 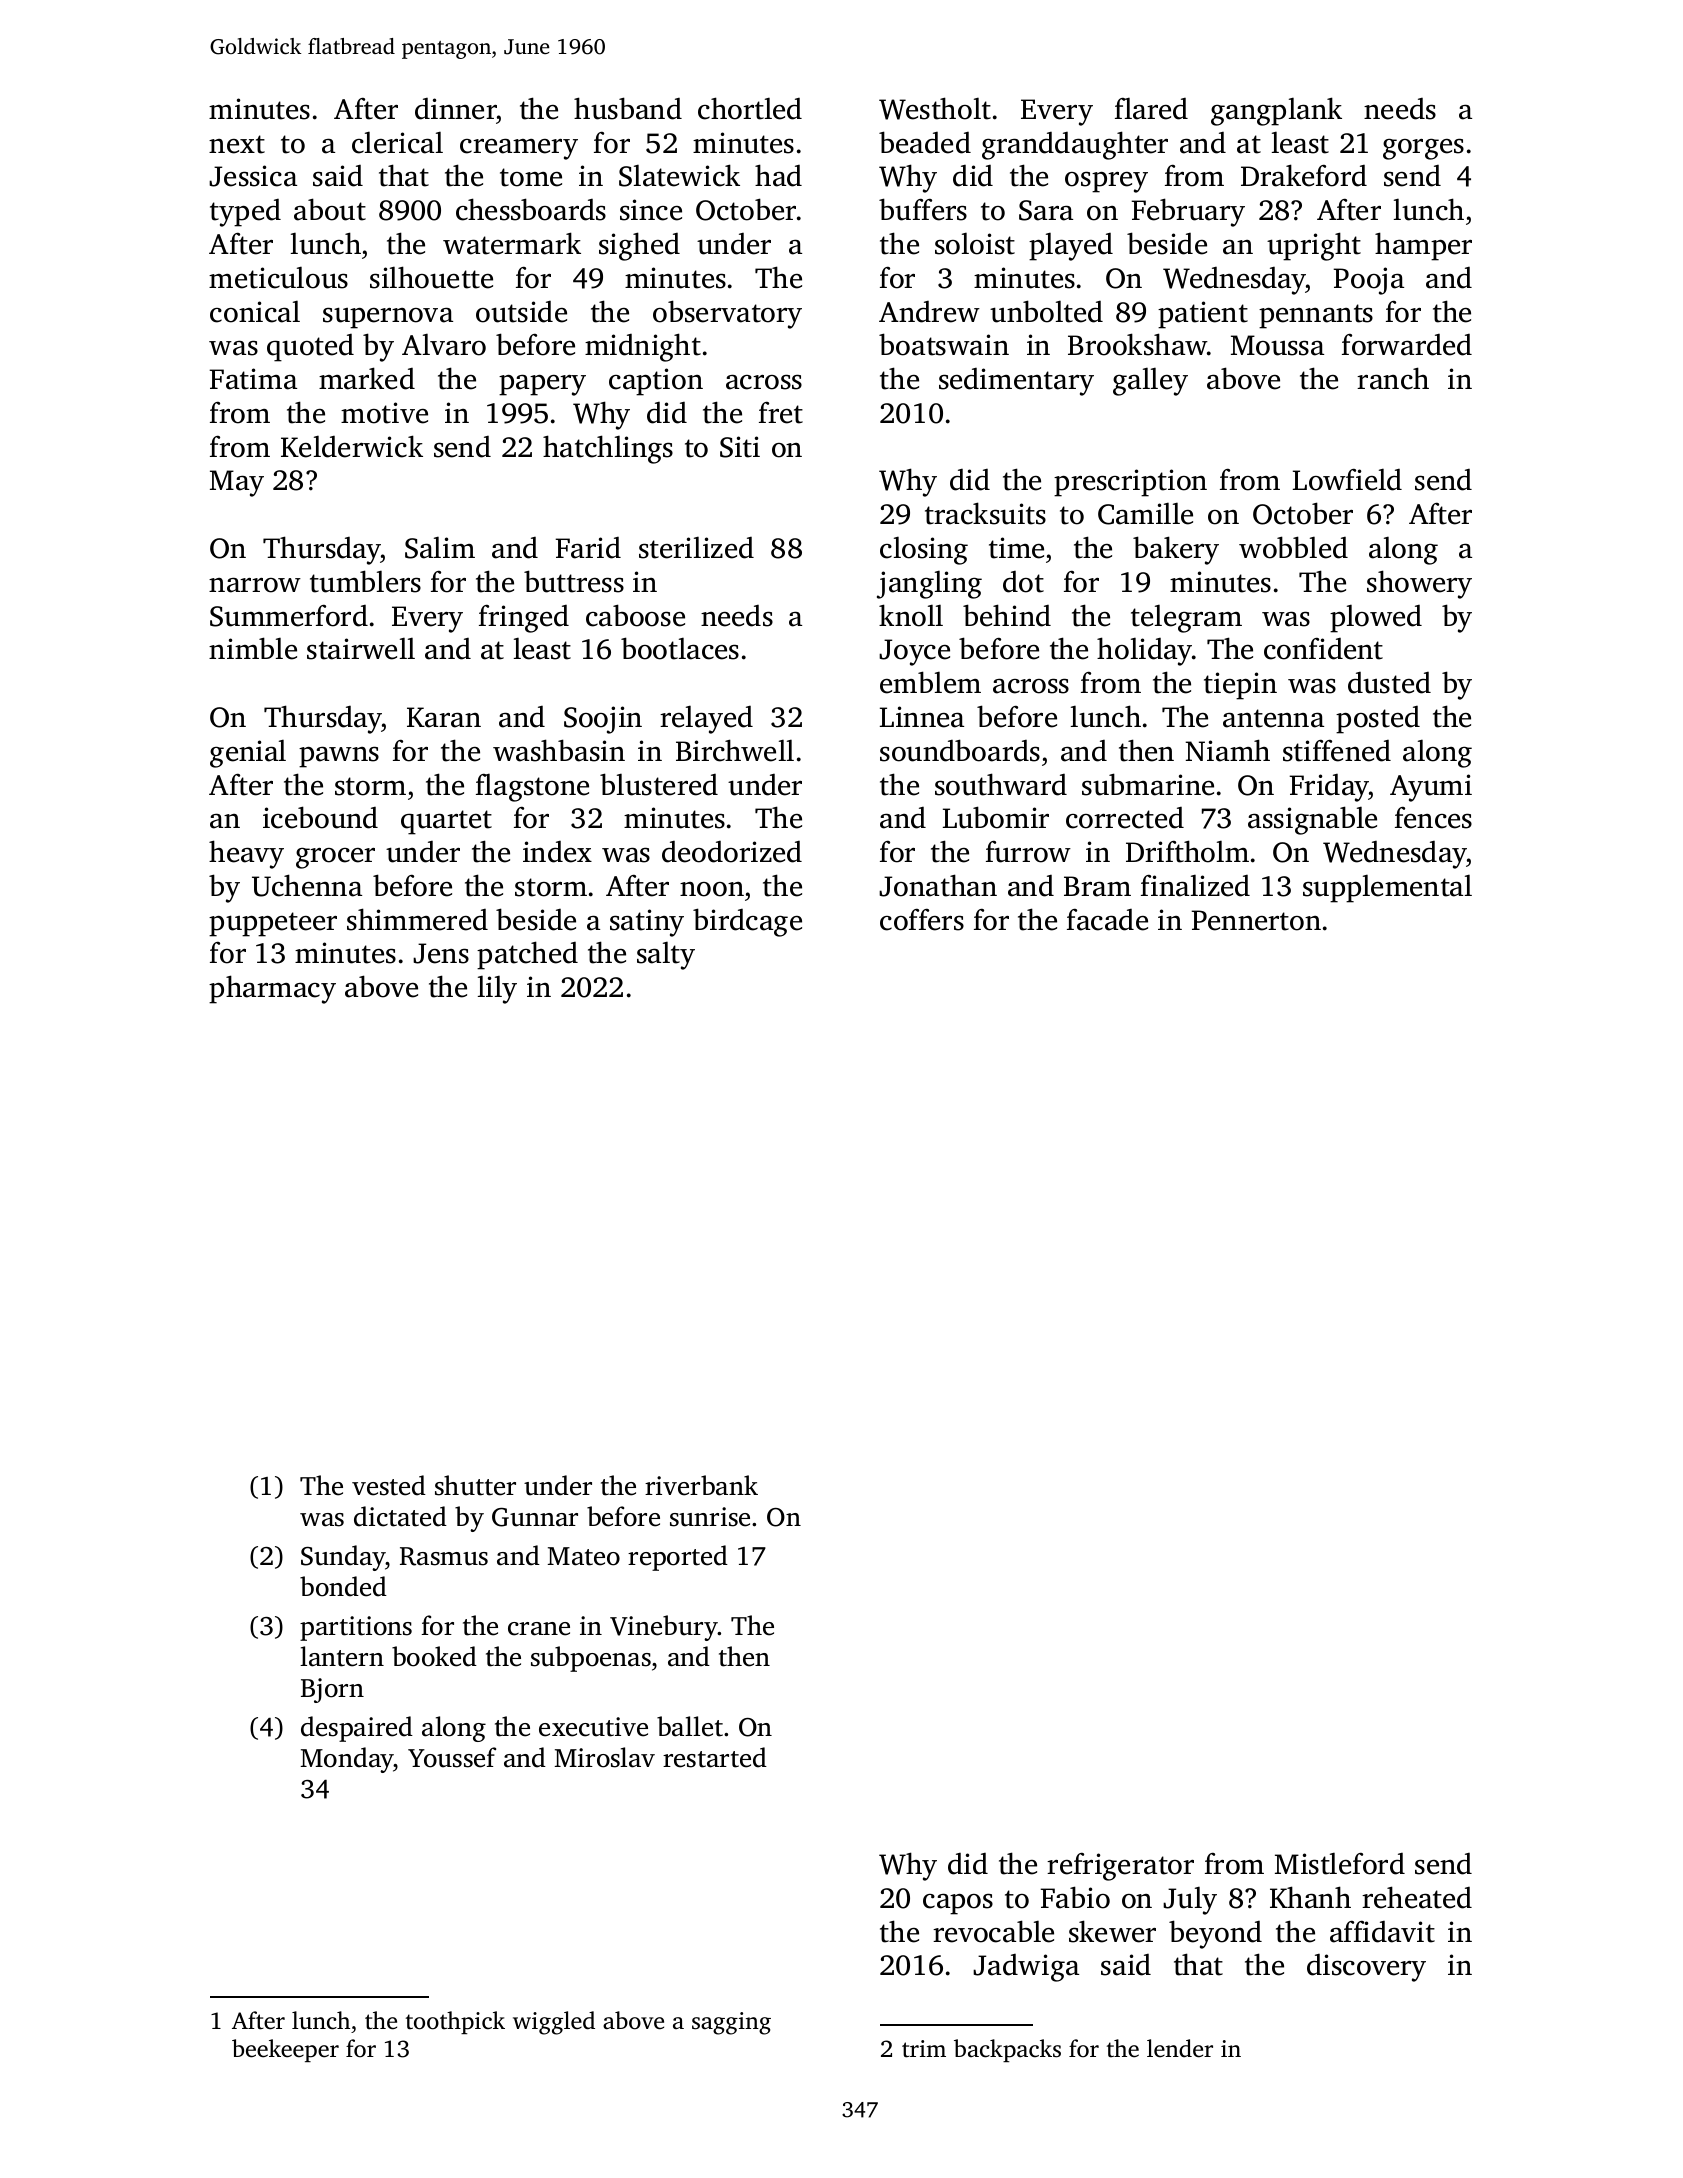 I want to click on observatory, so click(x=727, y=314).
